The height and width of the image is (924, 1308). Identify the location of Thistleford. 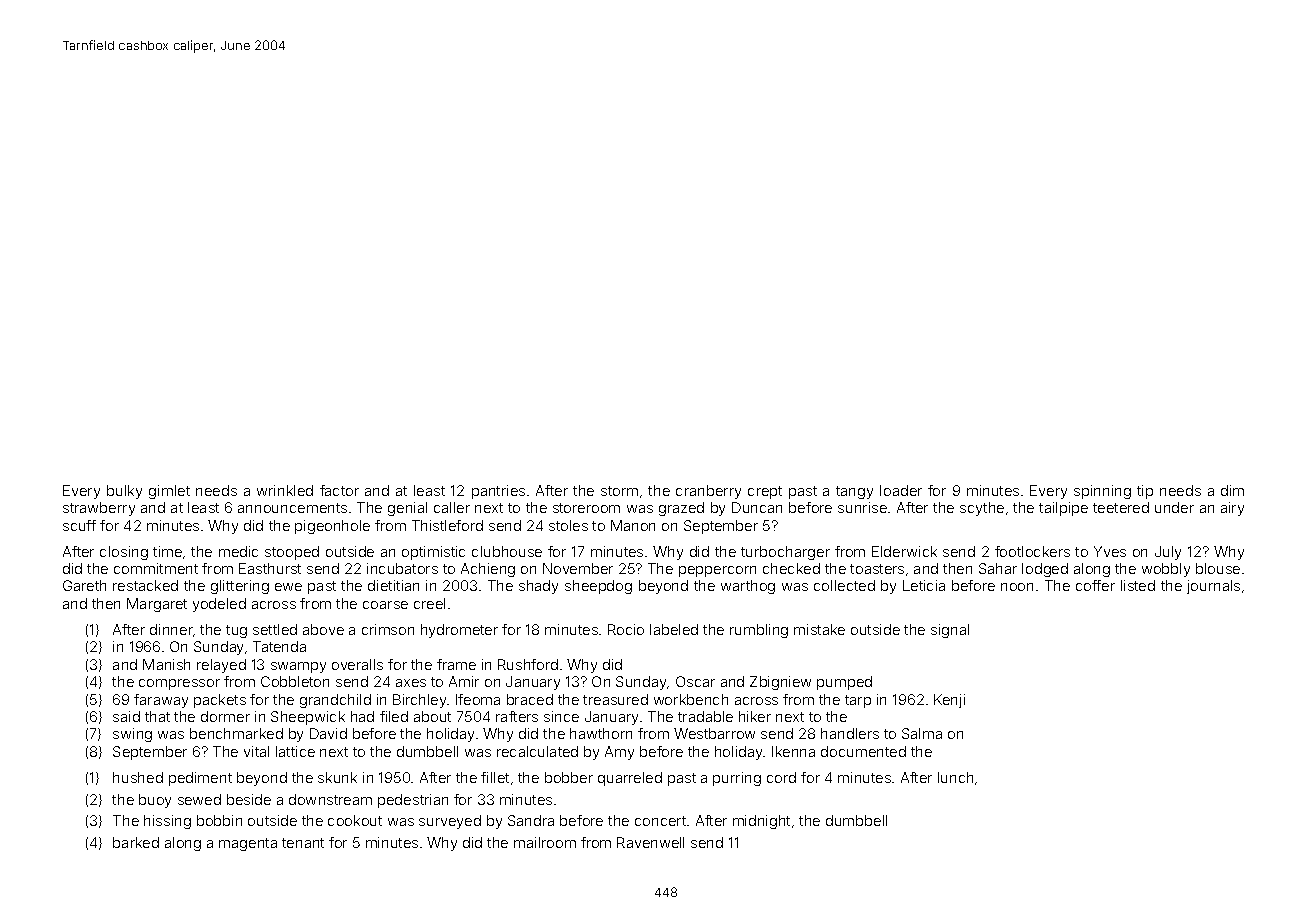
(447, 525).
